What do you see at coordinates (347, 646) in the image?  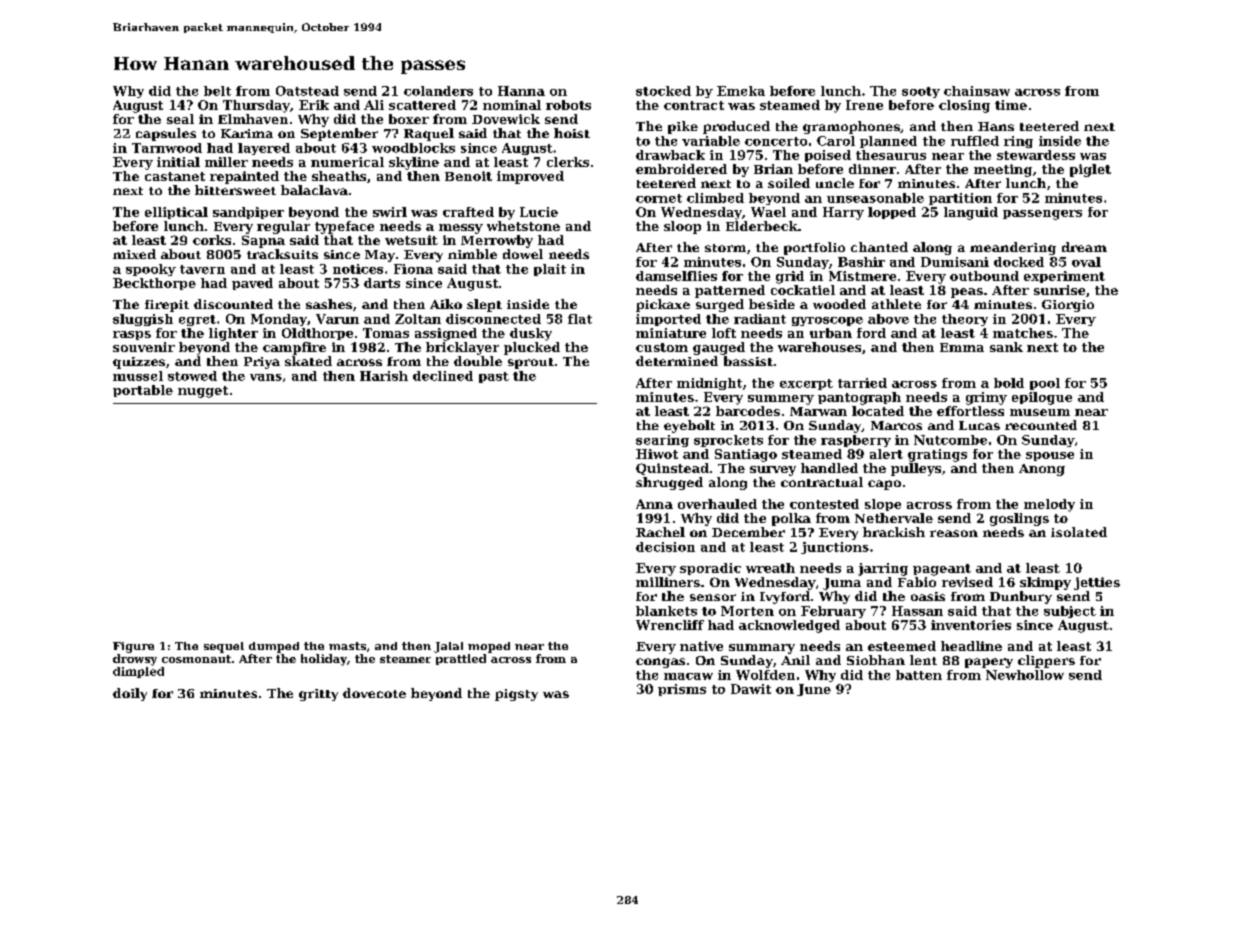 I see `masts` at bounding box center [347, 646].
